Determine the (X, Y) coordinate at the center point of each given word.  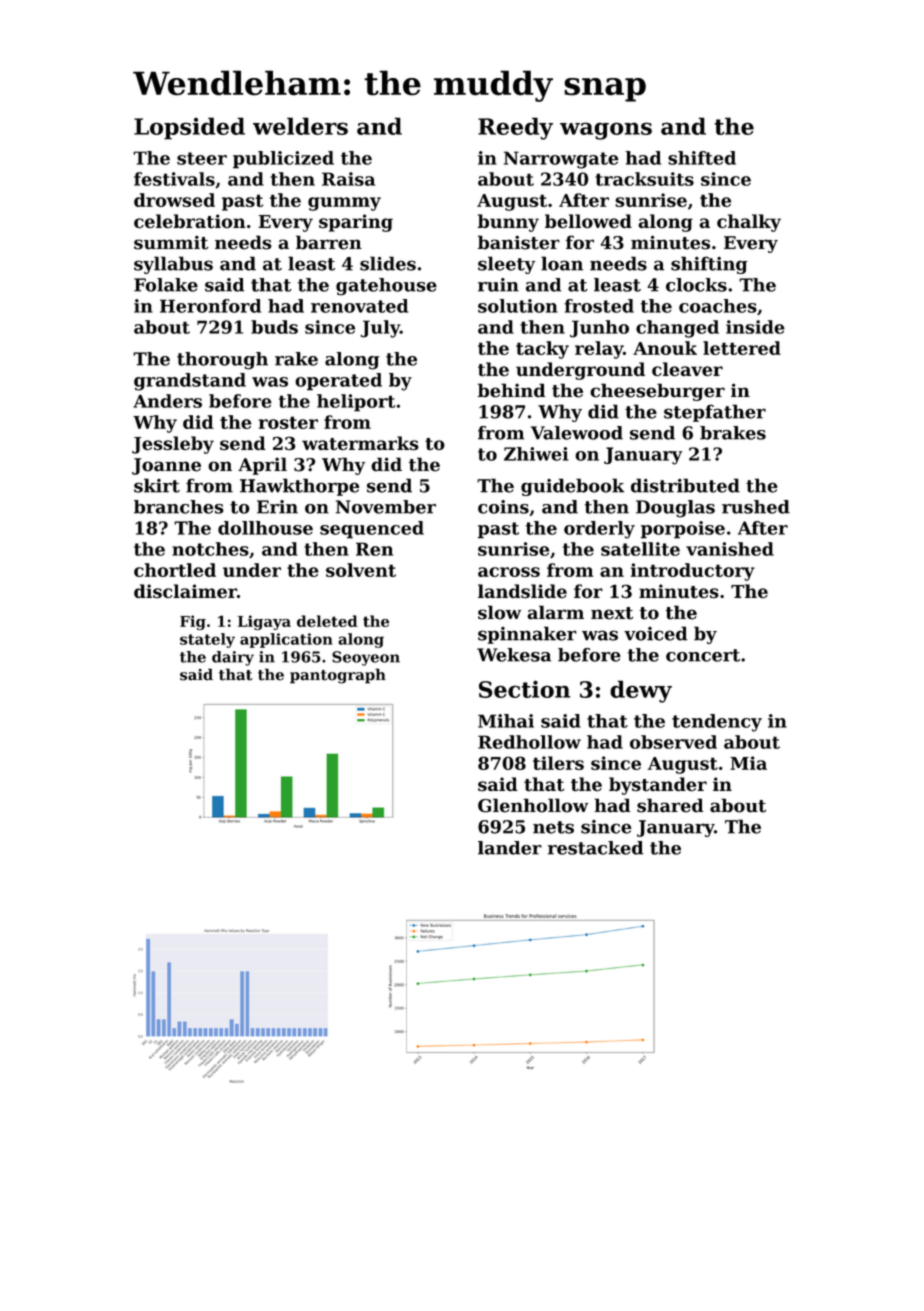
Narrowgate (561, 160)
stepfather (715, 413)
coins (503, 507)
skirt (157, 485)
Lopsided (189, 128)
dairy (233, 658)
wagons (606, 131)
